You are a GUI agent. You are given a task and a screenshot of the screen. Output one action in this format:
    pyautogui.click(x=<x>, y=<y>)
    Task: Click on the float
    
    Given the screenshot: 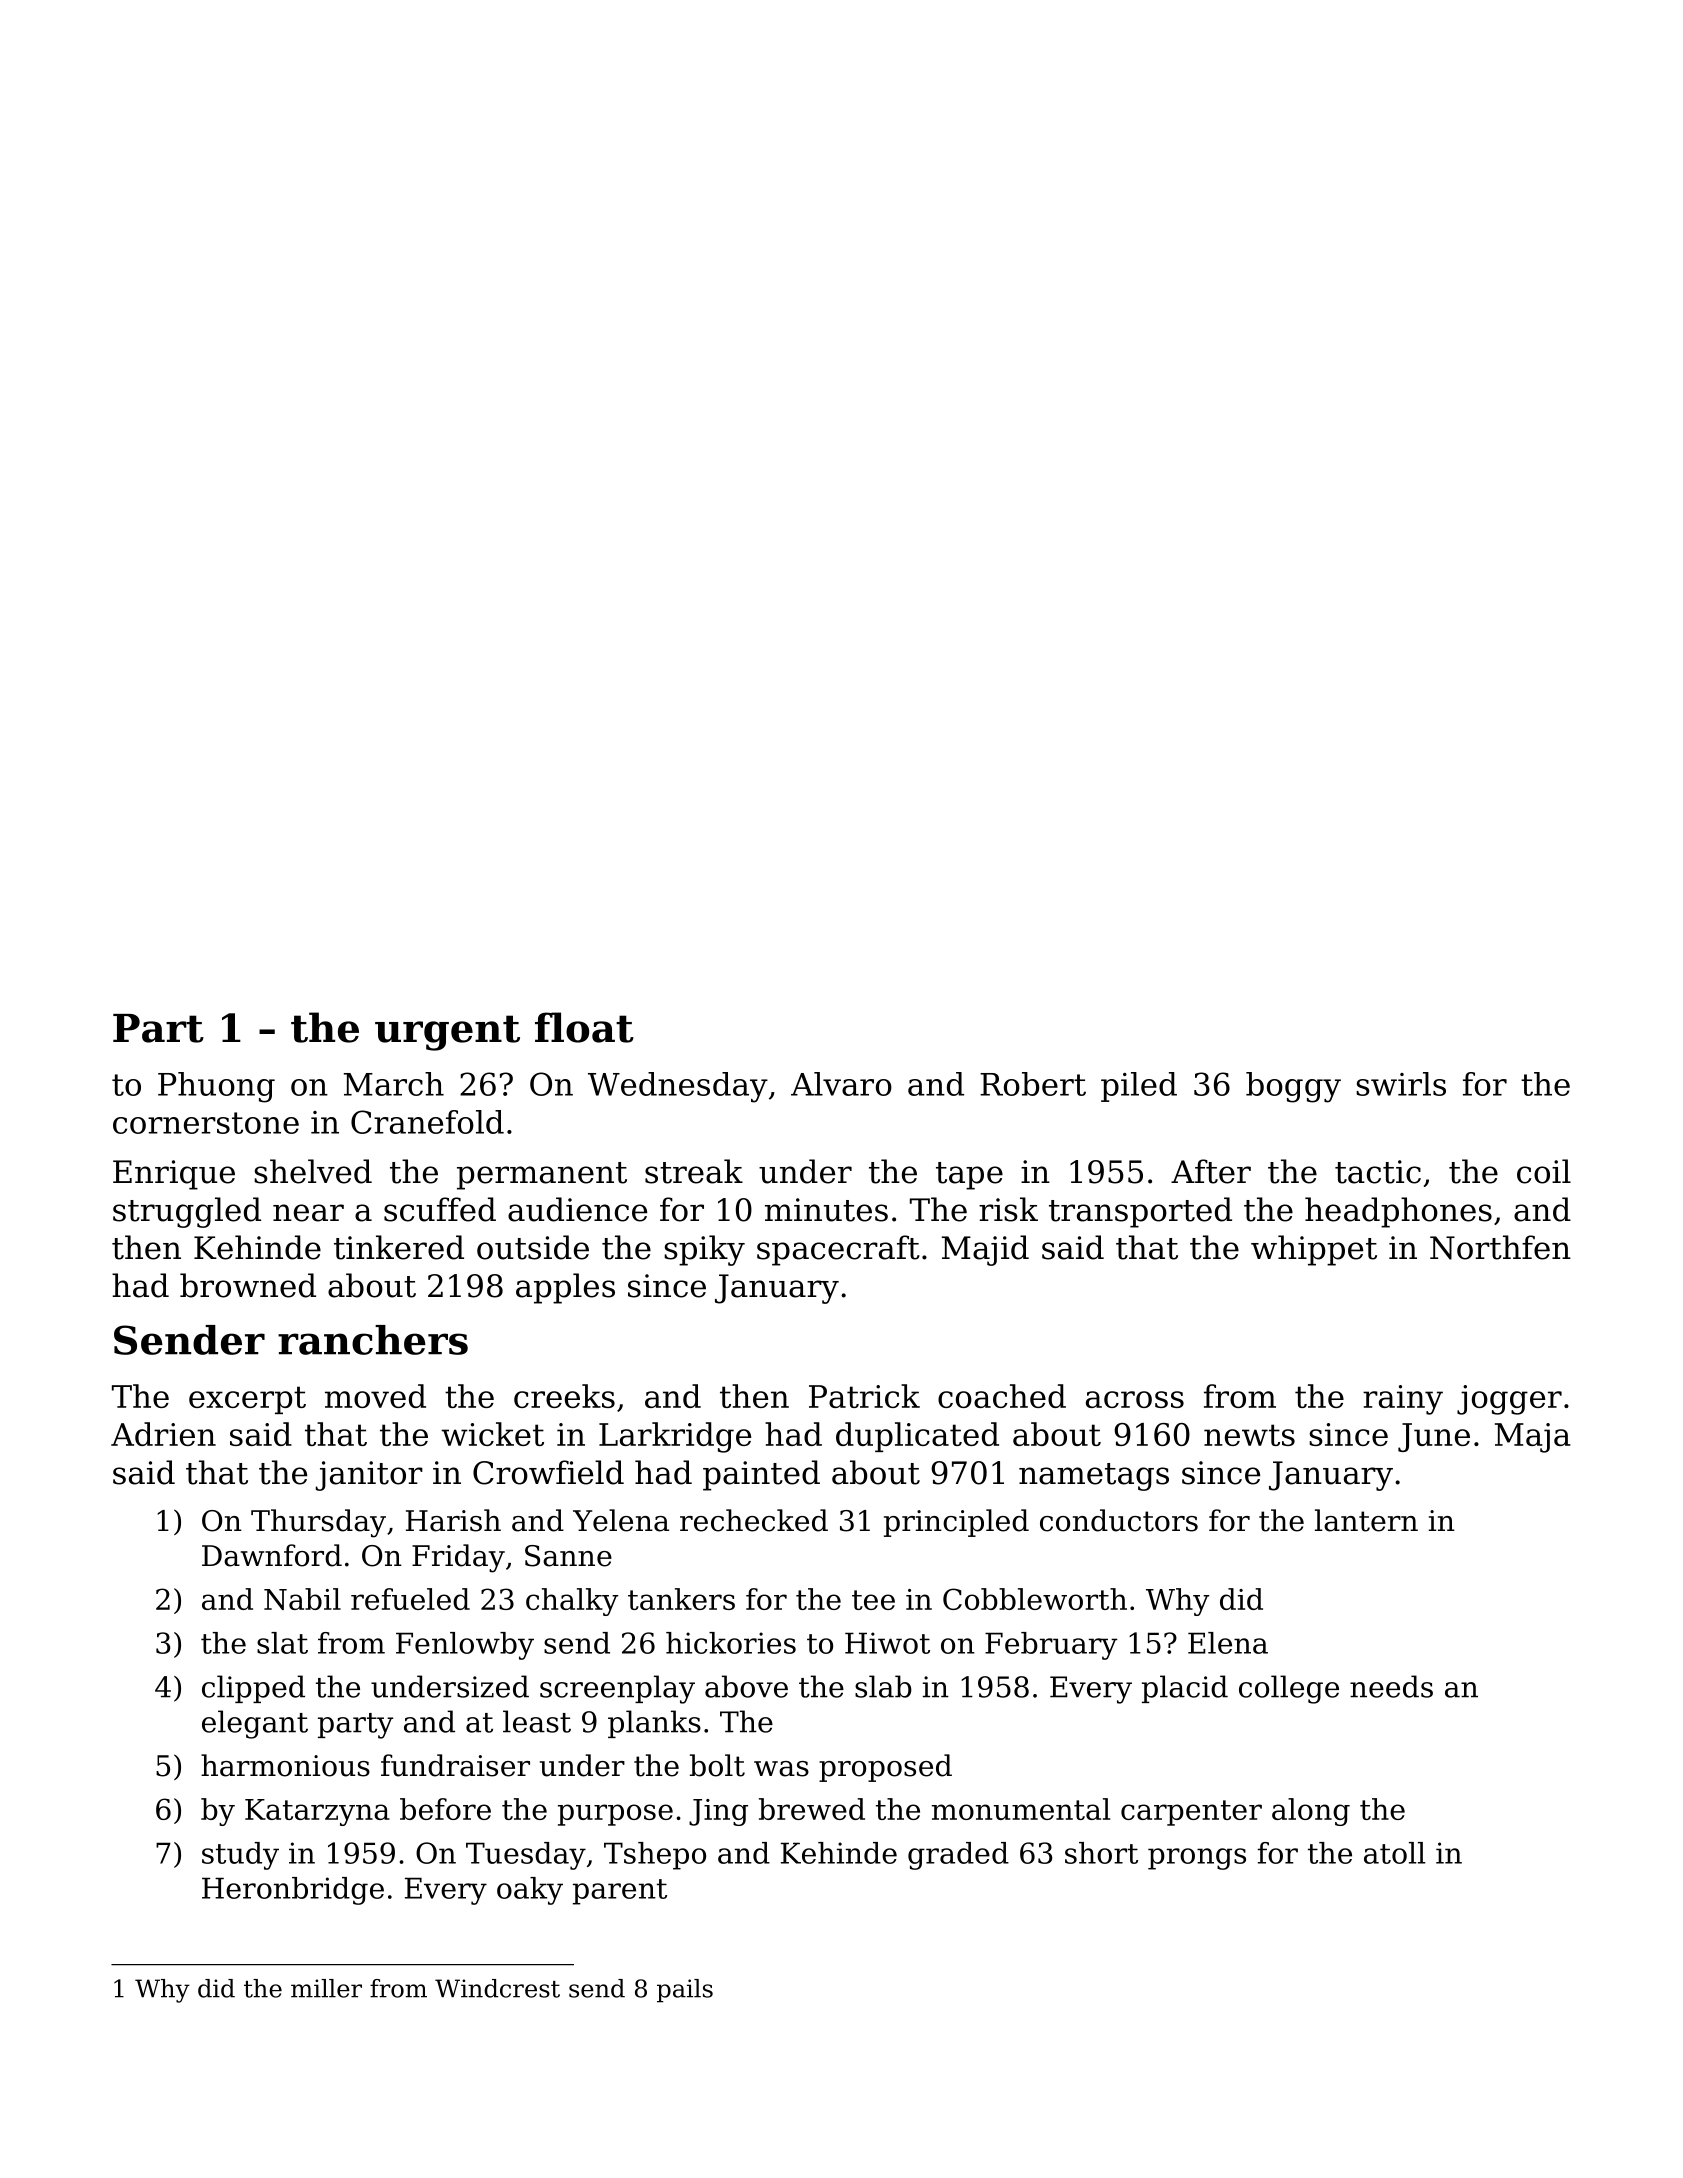 What is the action you would take?
    pyautogui.click(x=584, y=1027)
